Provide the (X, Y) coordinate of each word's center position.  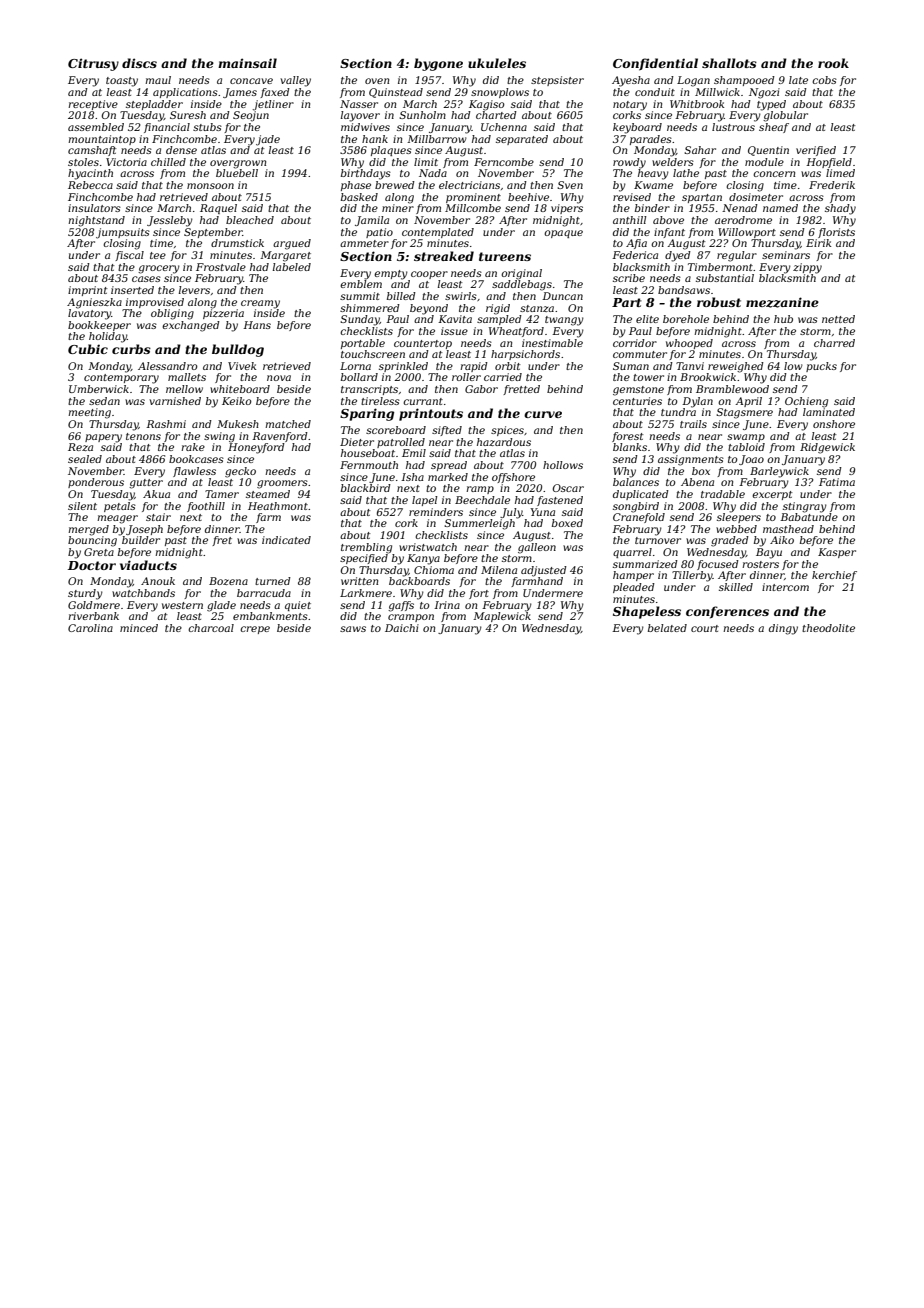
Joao (751, 460)
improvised (155, 303)
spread (449, 466)
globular (785, 116)
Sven (570, 185)
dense (181, 150)
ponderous (96, 483)
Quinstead (396, 93)
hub (783, 319)
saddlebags (522, 285)
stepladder (154, 105)
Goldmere (94, 605)
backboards (419, 581)
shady (840, 209)
